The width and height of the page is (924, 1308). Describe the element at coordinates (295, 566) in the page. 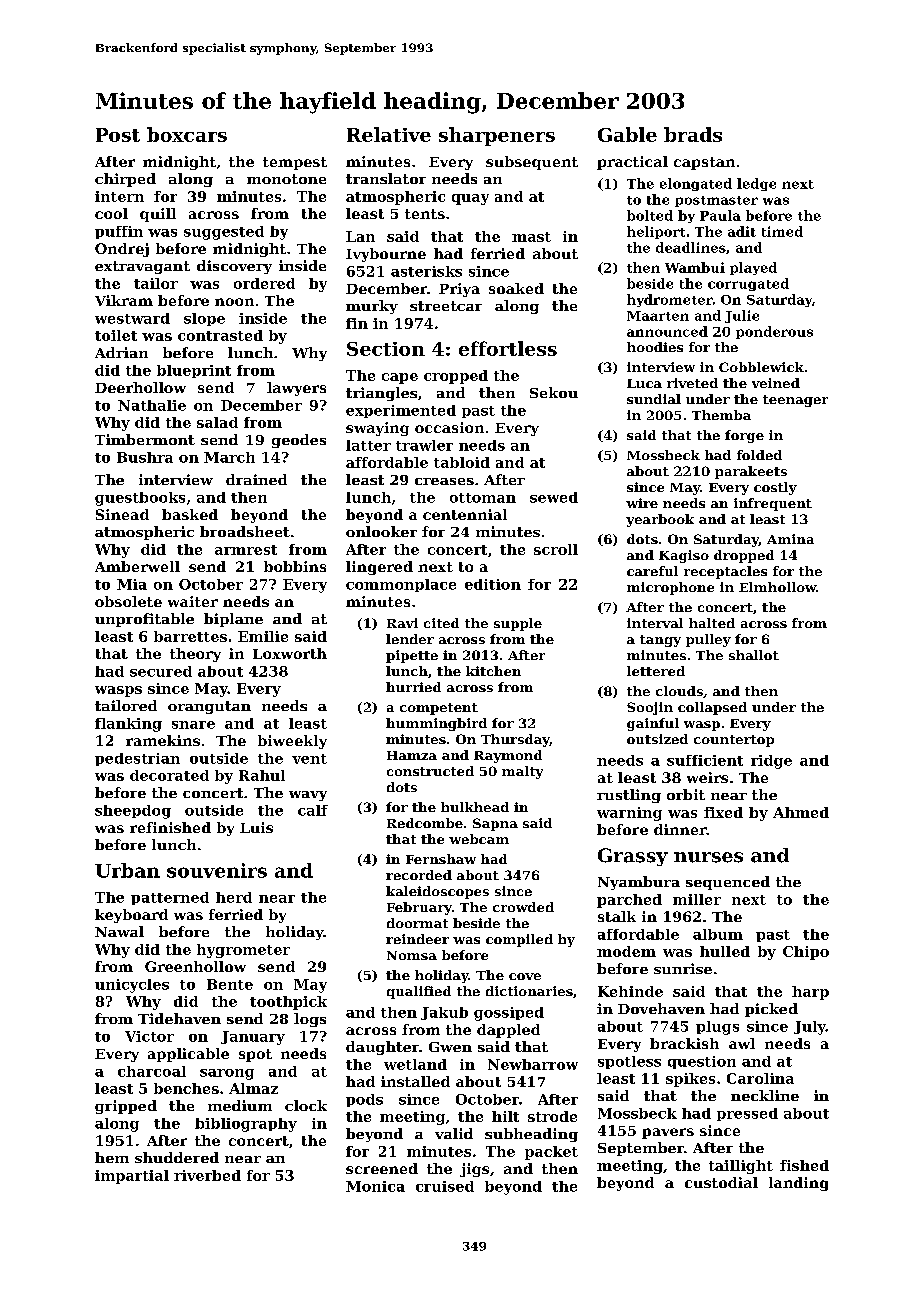

I see `bobbins` at that location.
